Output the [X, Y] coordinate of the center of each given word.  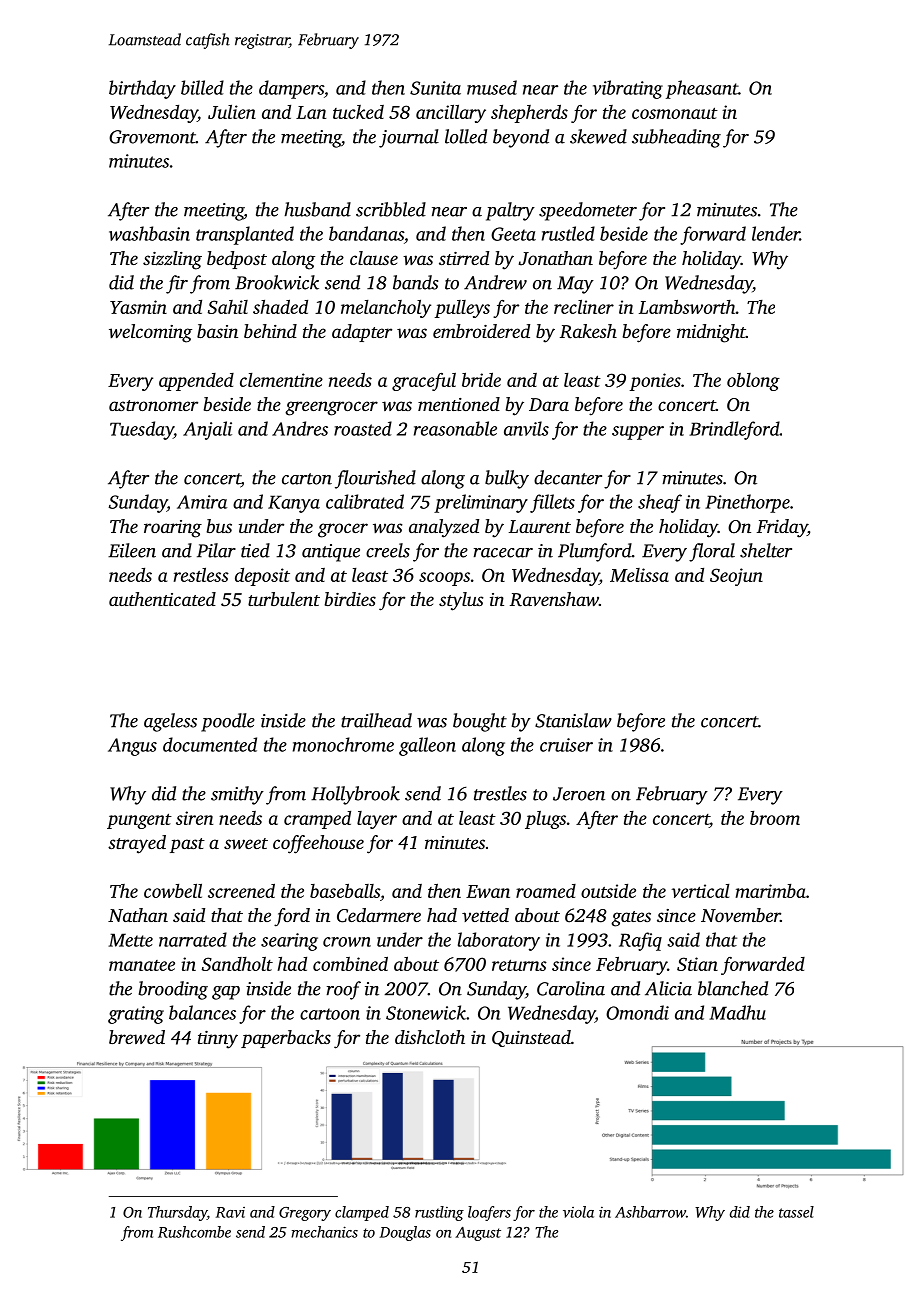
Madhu [737, 1012]
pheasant [702, 89]
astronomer [153, 405]
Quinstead [531, 1038]
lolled [466, 136]
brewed [137, 1037]
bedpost [237, 260]
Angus [132, 747]
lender [776, 233]
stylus [461, 601]
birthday [142, 89]
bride [481, 379]
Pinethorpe [747, 503]
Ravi [230, 1212]
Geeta [513, 234]
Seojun [736, 577]
